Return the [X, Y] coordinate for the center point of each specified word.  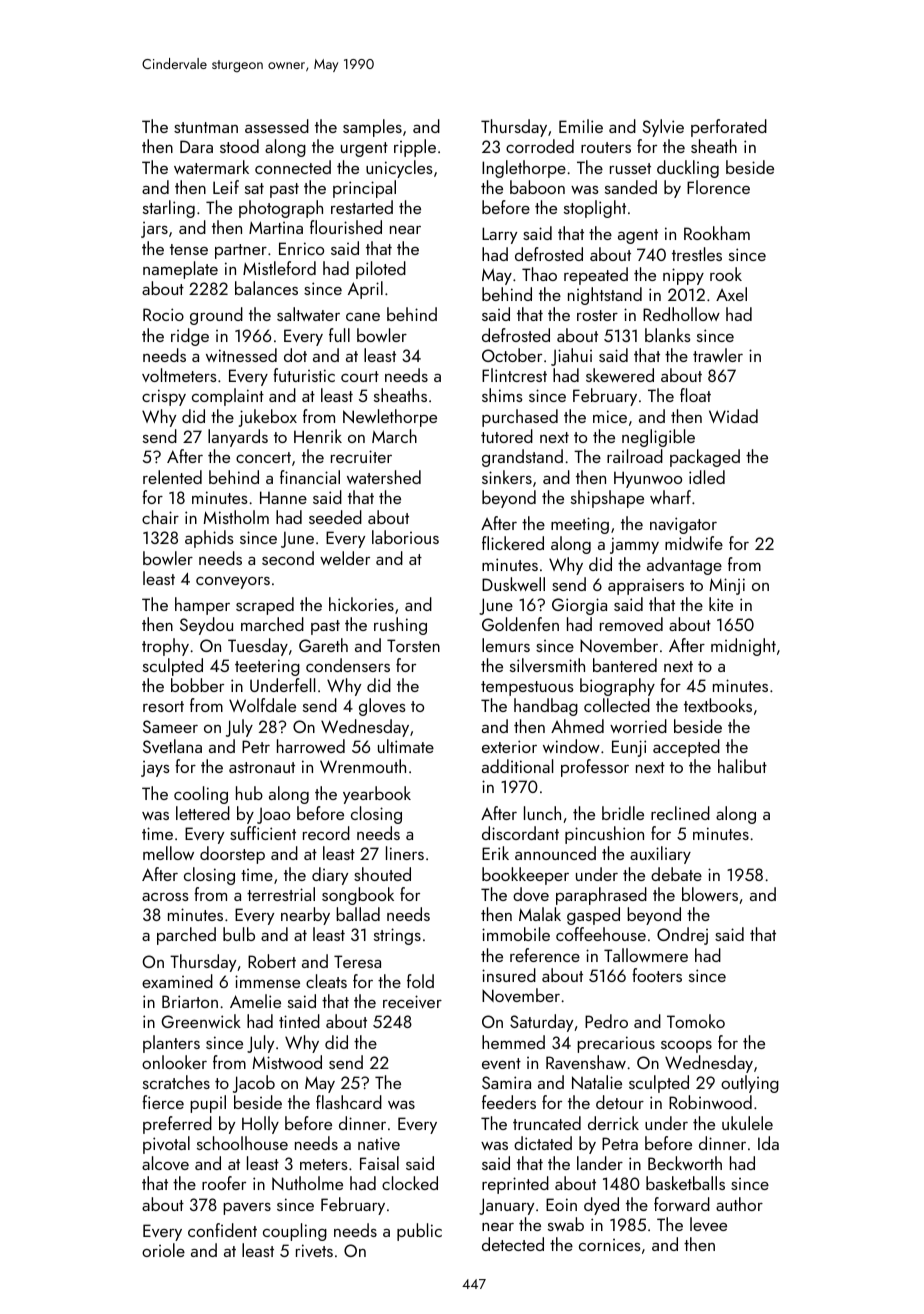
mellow [168, 853]
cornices [610, 1245]
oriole [163, 1250]
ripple [415, 148]
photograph [281, 209]
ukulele [747, 1123]
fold [420, 981]
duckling [688, 169]
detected [513, 1244]
